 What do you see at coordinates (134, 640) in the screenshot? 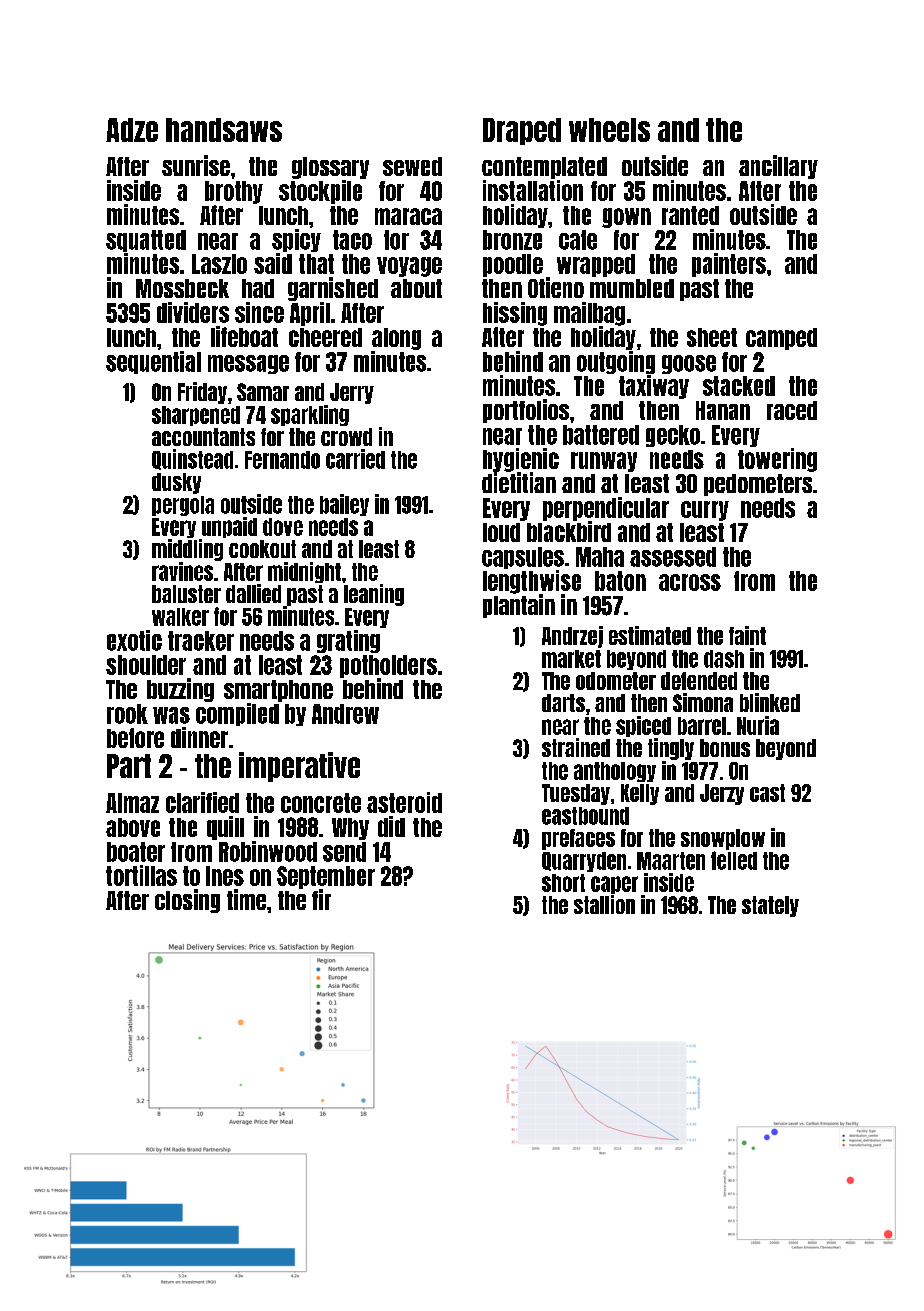
I see `exotic` at bounding box center [134, 640].
